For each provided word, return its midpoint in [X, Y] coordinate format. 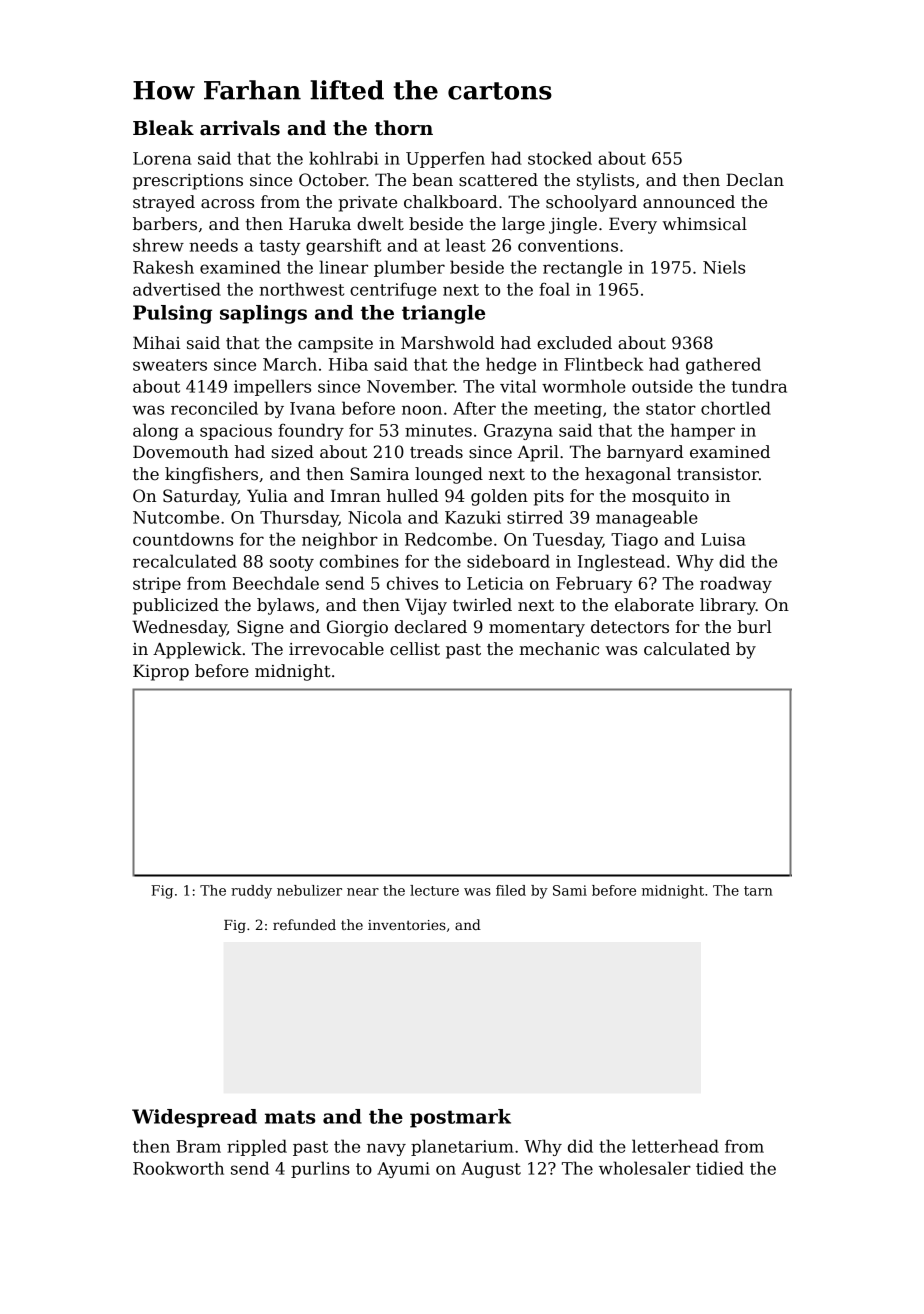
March [290, 364]
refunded [304, 924]
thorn [404, 128]
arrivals [240, 128]
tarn [758, 891]
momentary [537, 629]
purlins [320, 1169]
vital [518, 386]
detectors [630, 627]
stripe [157, 585]
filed [511, 890]
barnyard [645, 453]
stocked [560, 158]
